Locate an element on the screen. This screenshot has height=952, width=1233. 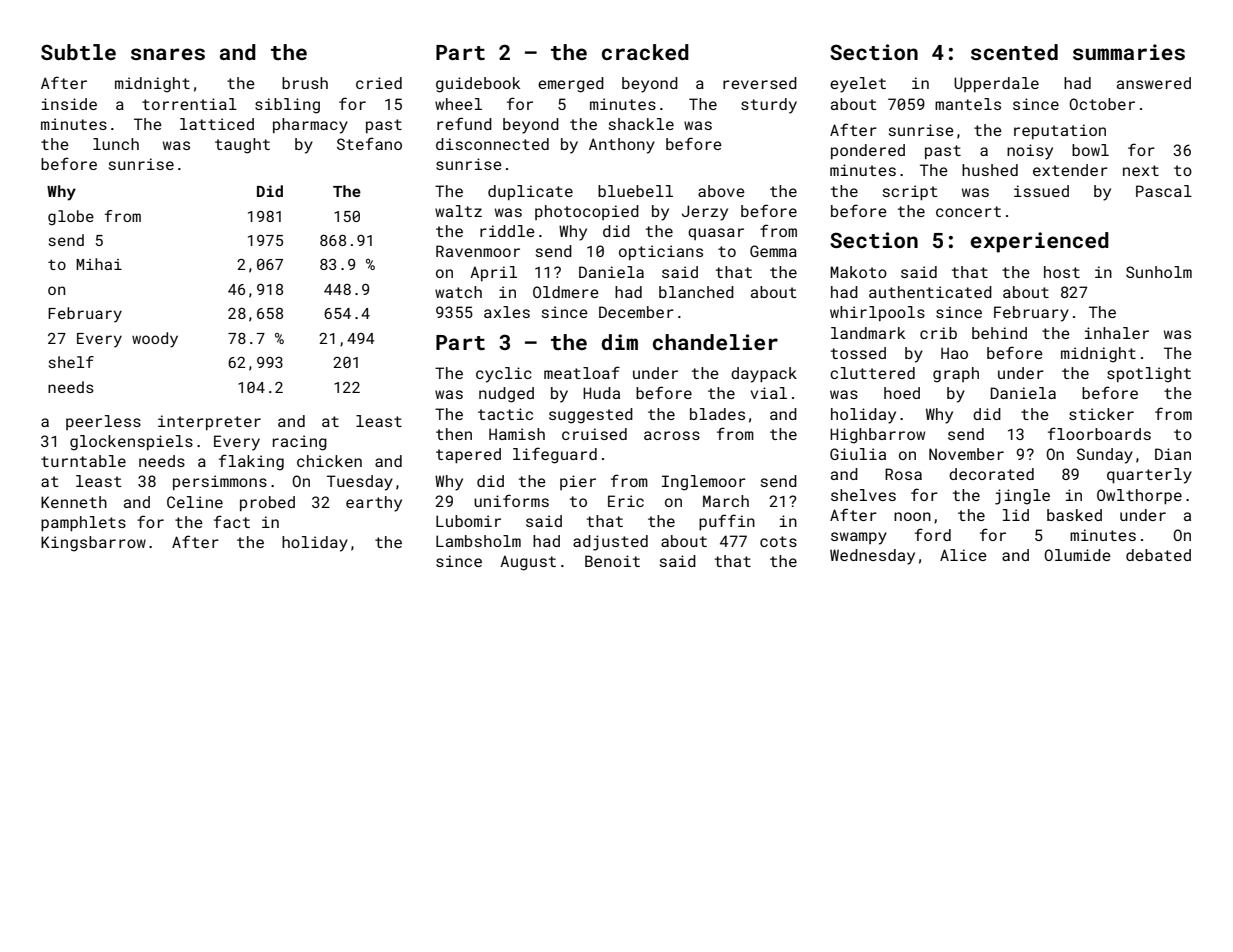
answered is located at coordinates (1154, 83).
